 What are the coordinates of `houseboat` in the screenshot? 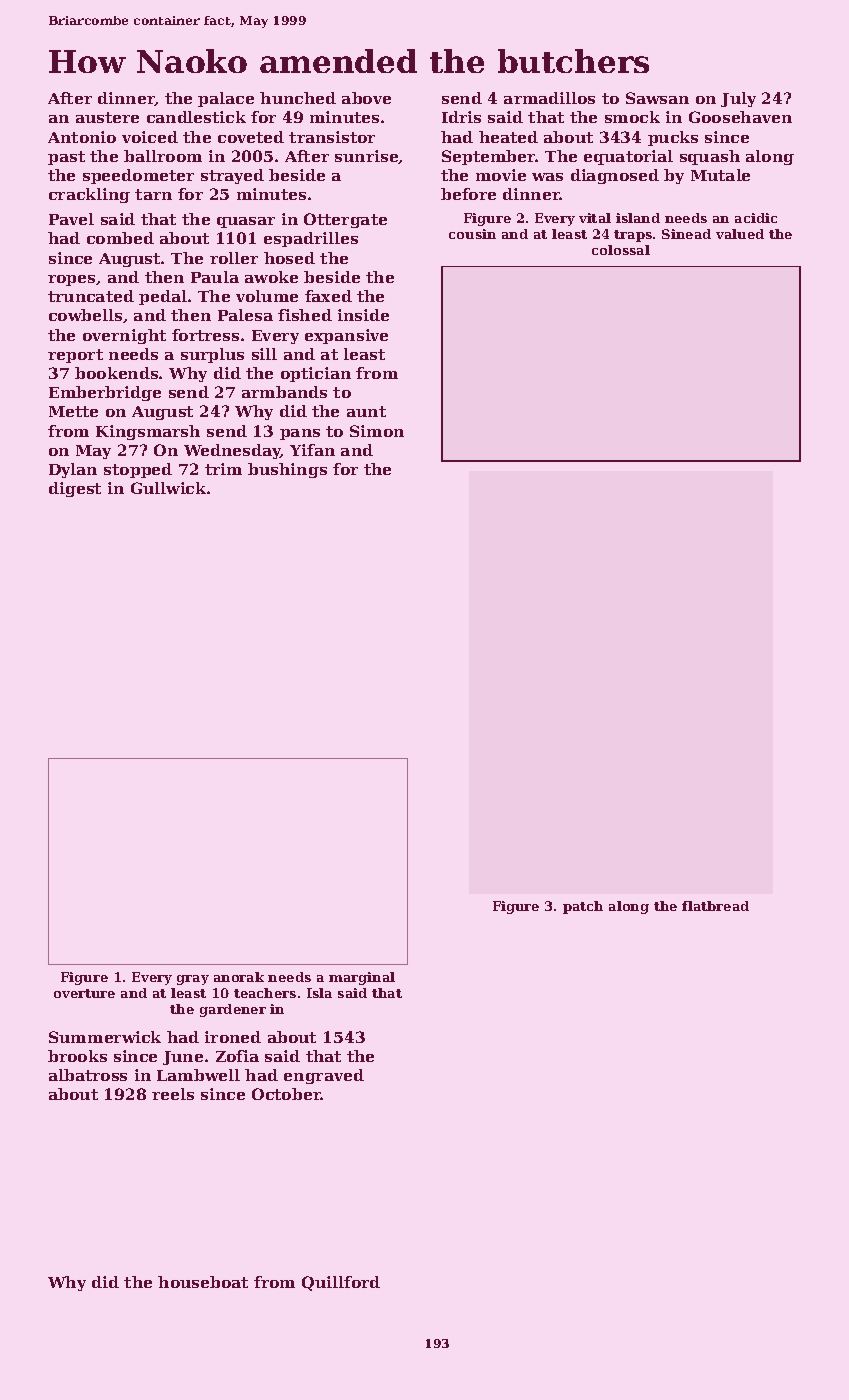 It's located at (203, 1282).
